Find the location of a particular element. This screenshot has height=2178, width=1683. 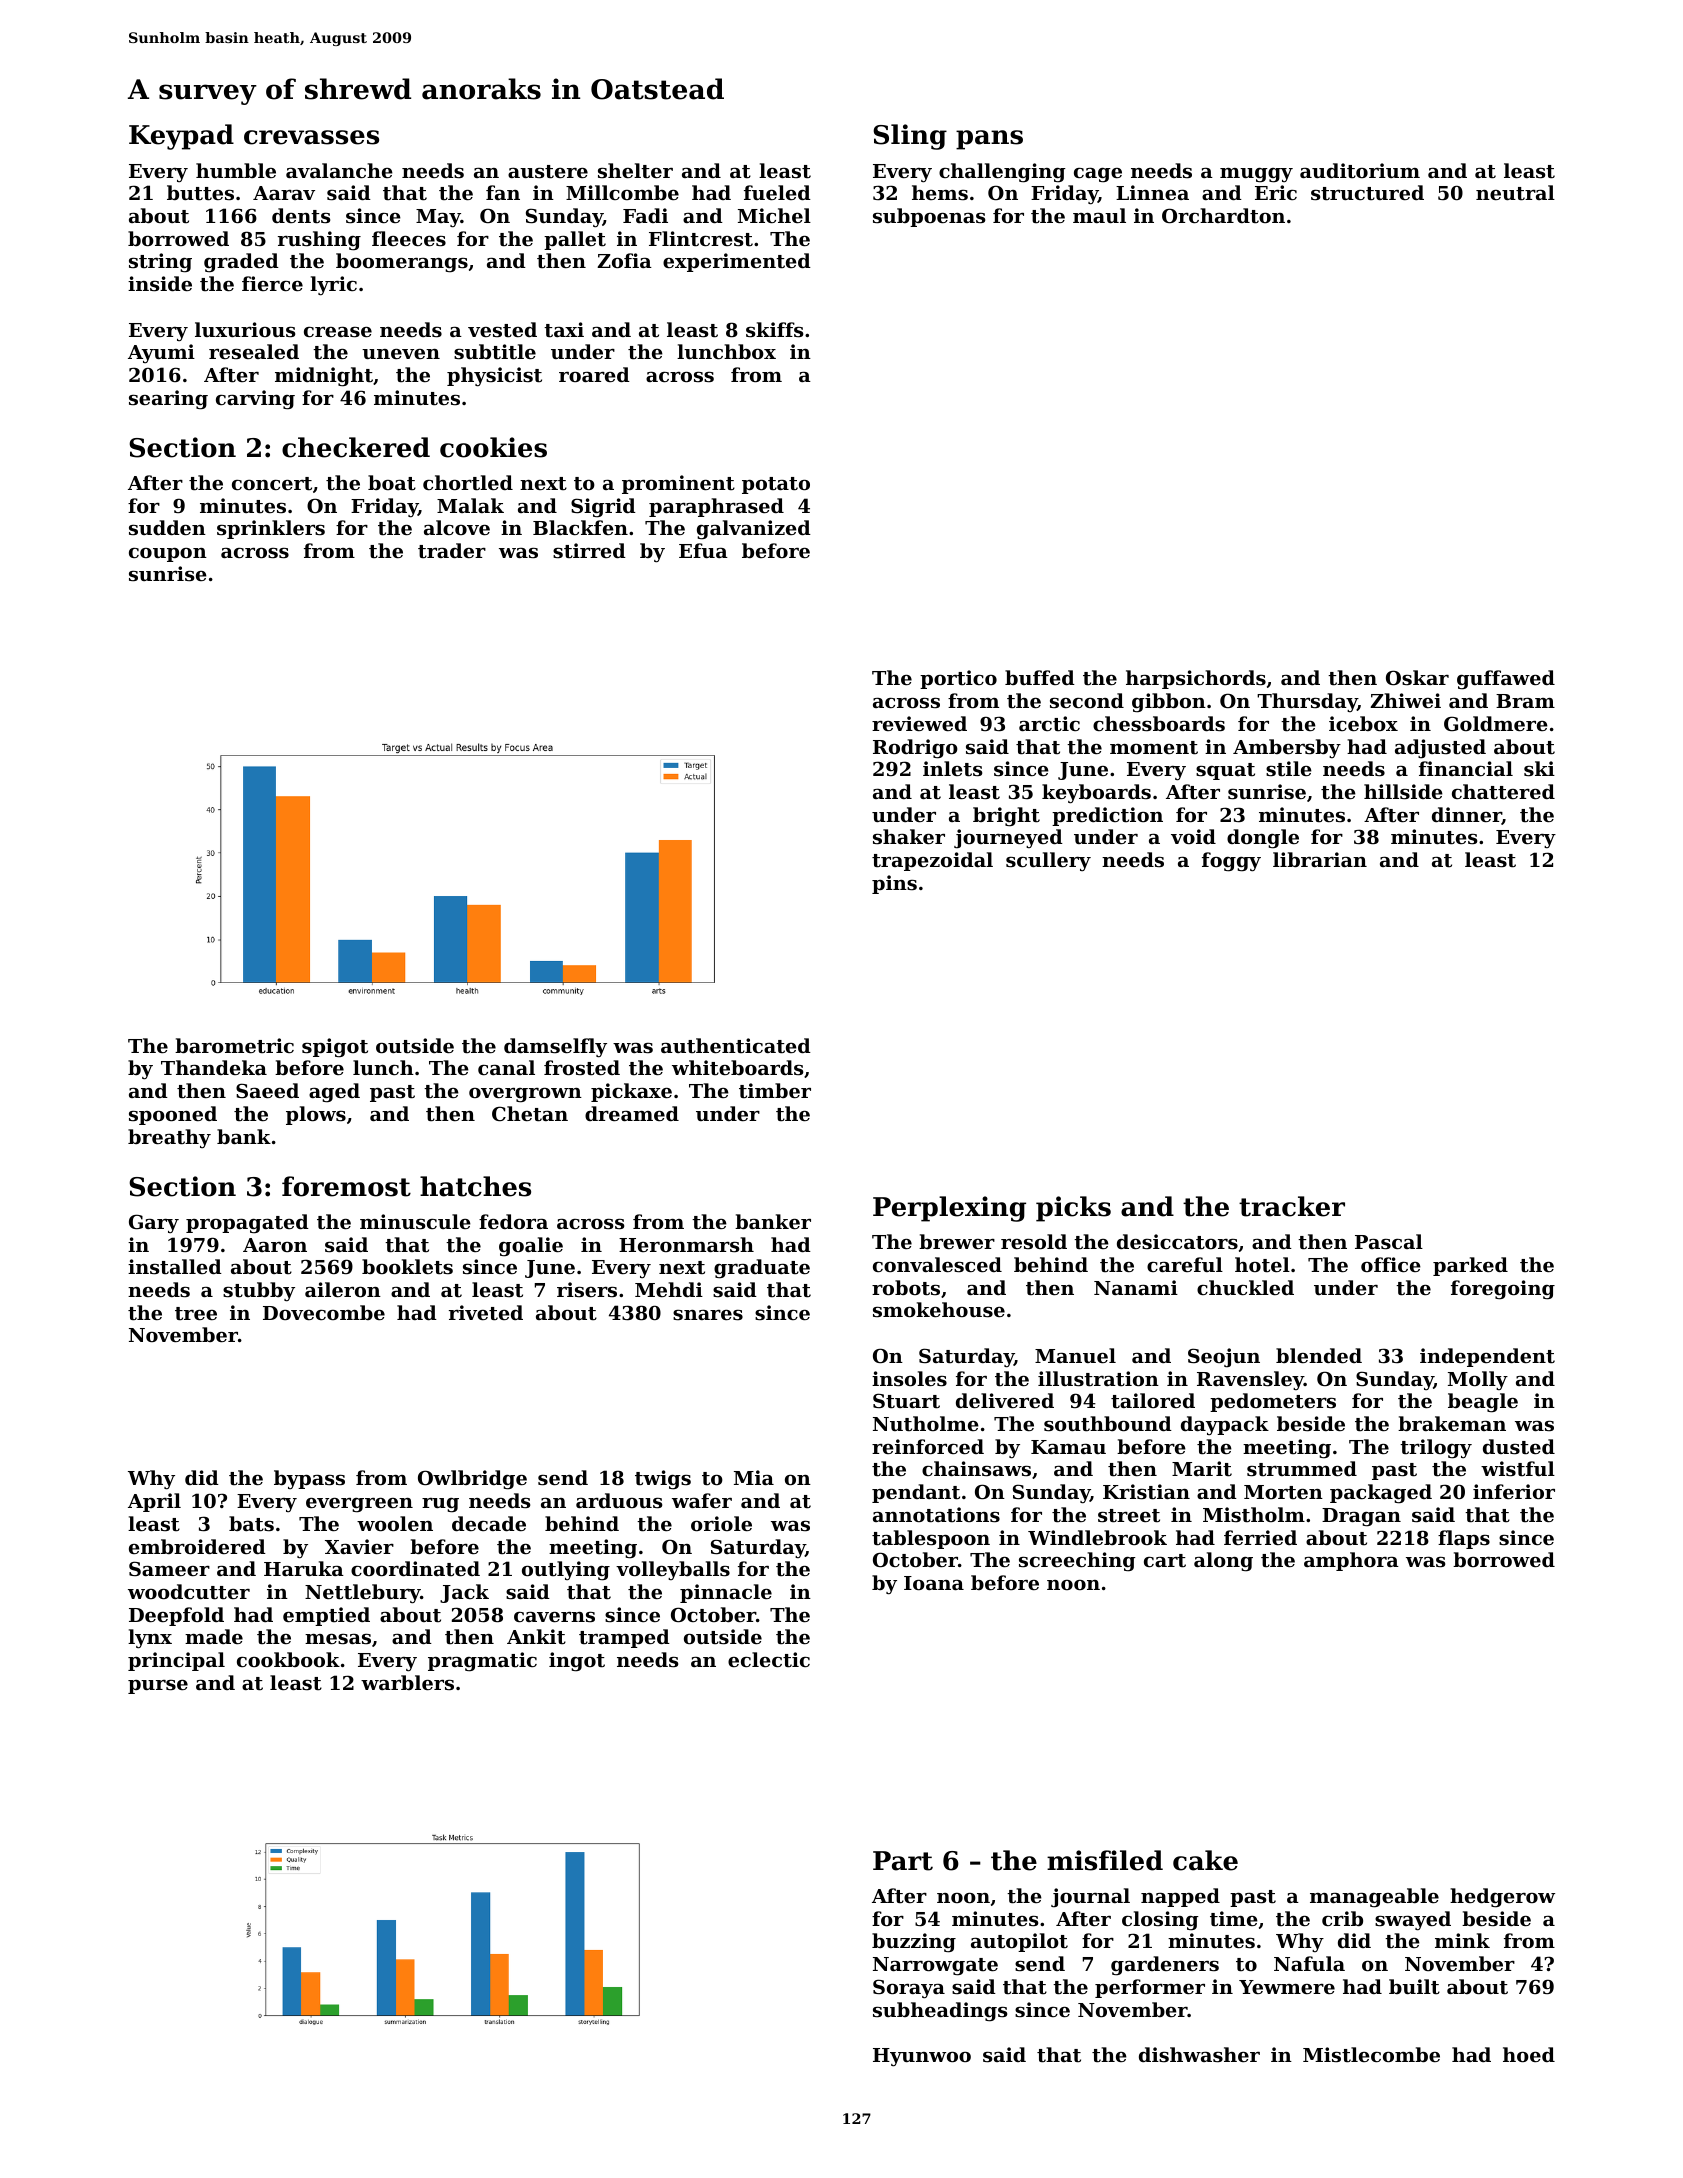

structured is located at coordinates (1367, 193).
